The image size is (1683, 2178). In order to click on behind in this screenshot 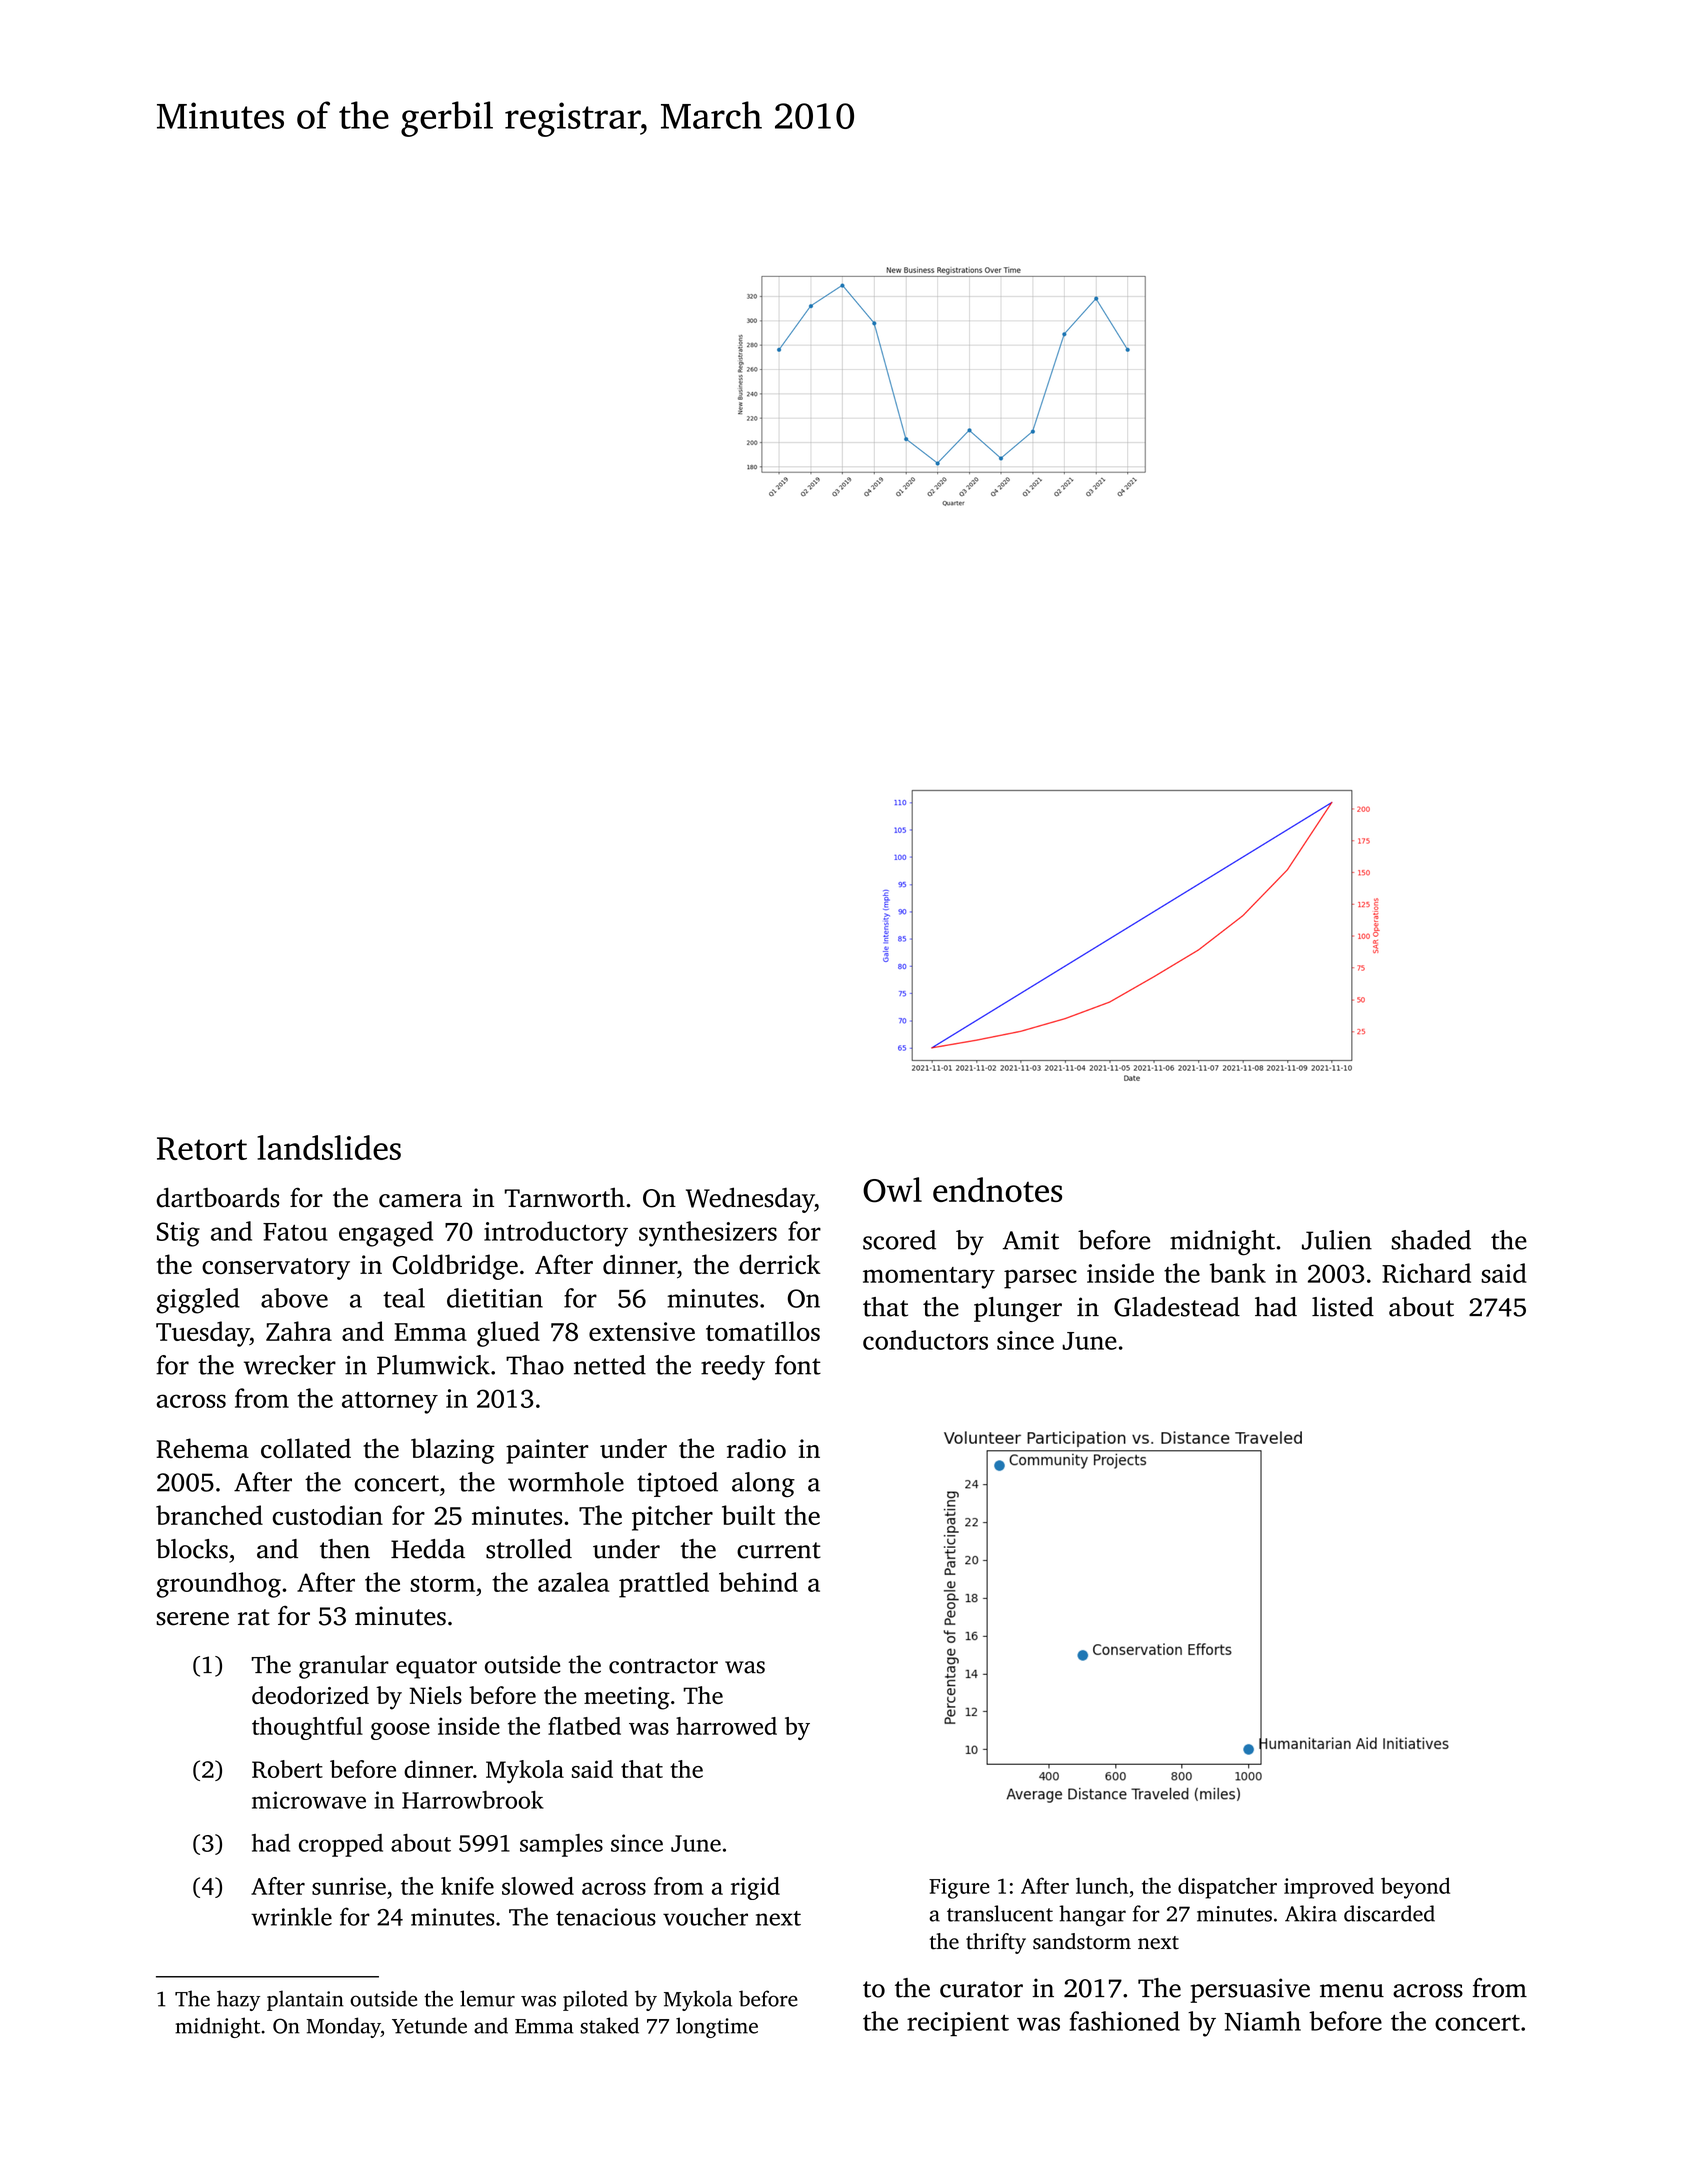, I will do `click(758, 1582)`.
